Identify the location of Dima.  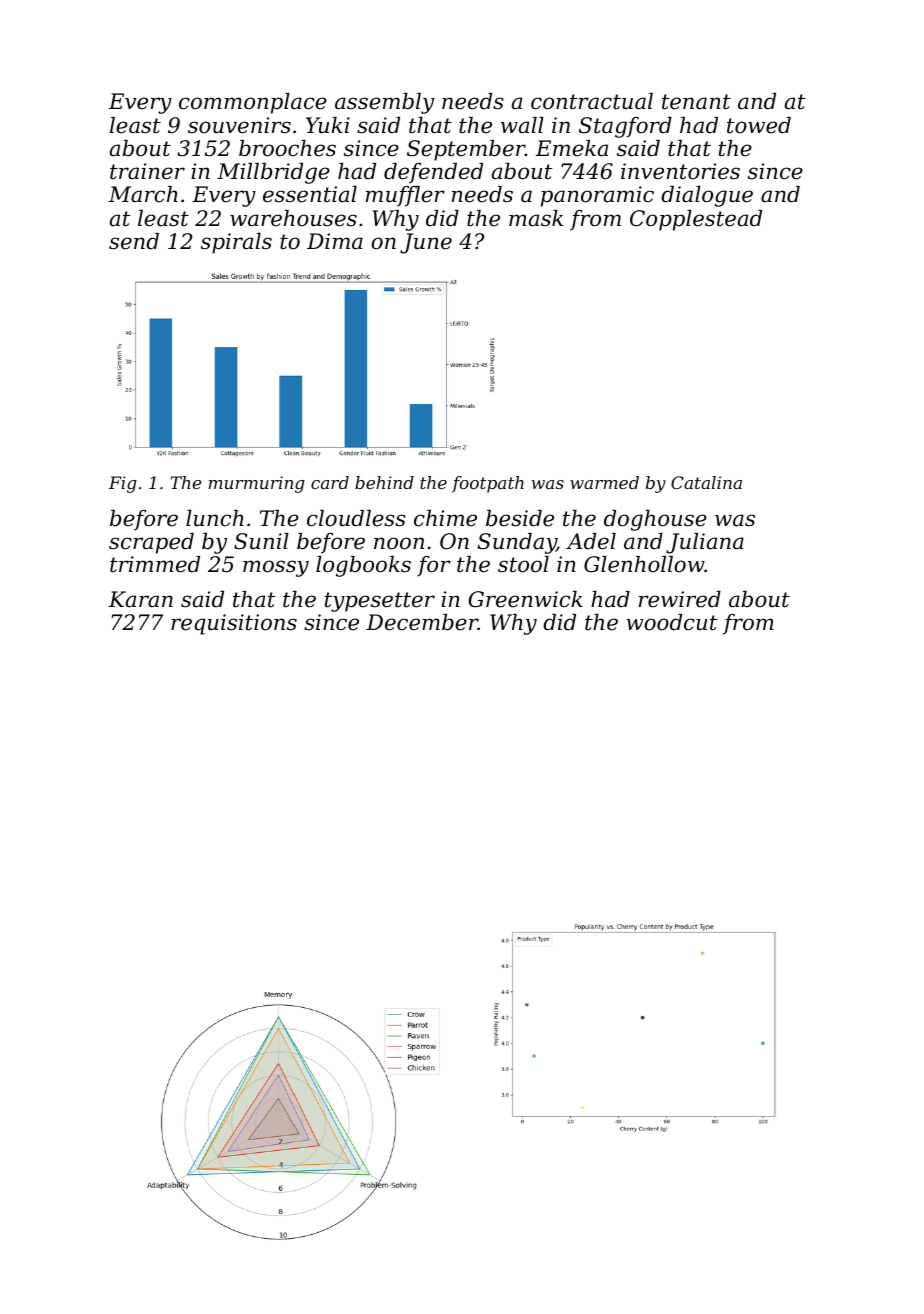
(335, 241).
